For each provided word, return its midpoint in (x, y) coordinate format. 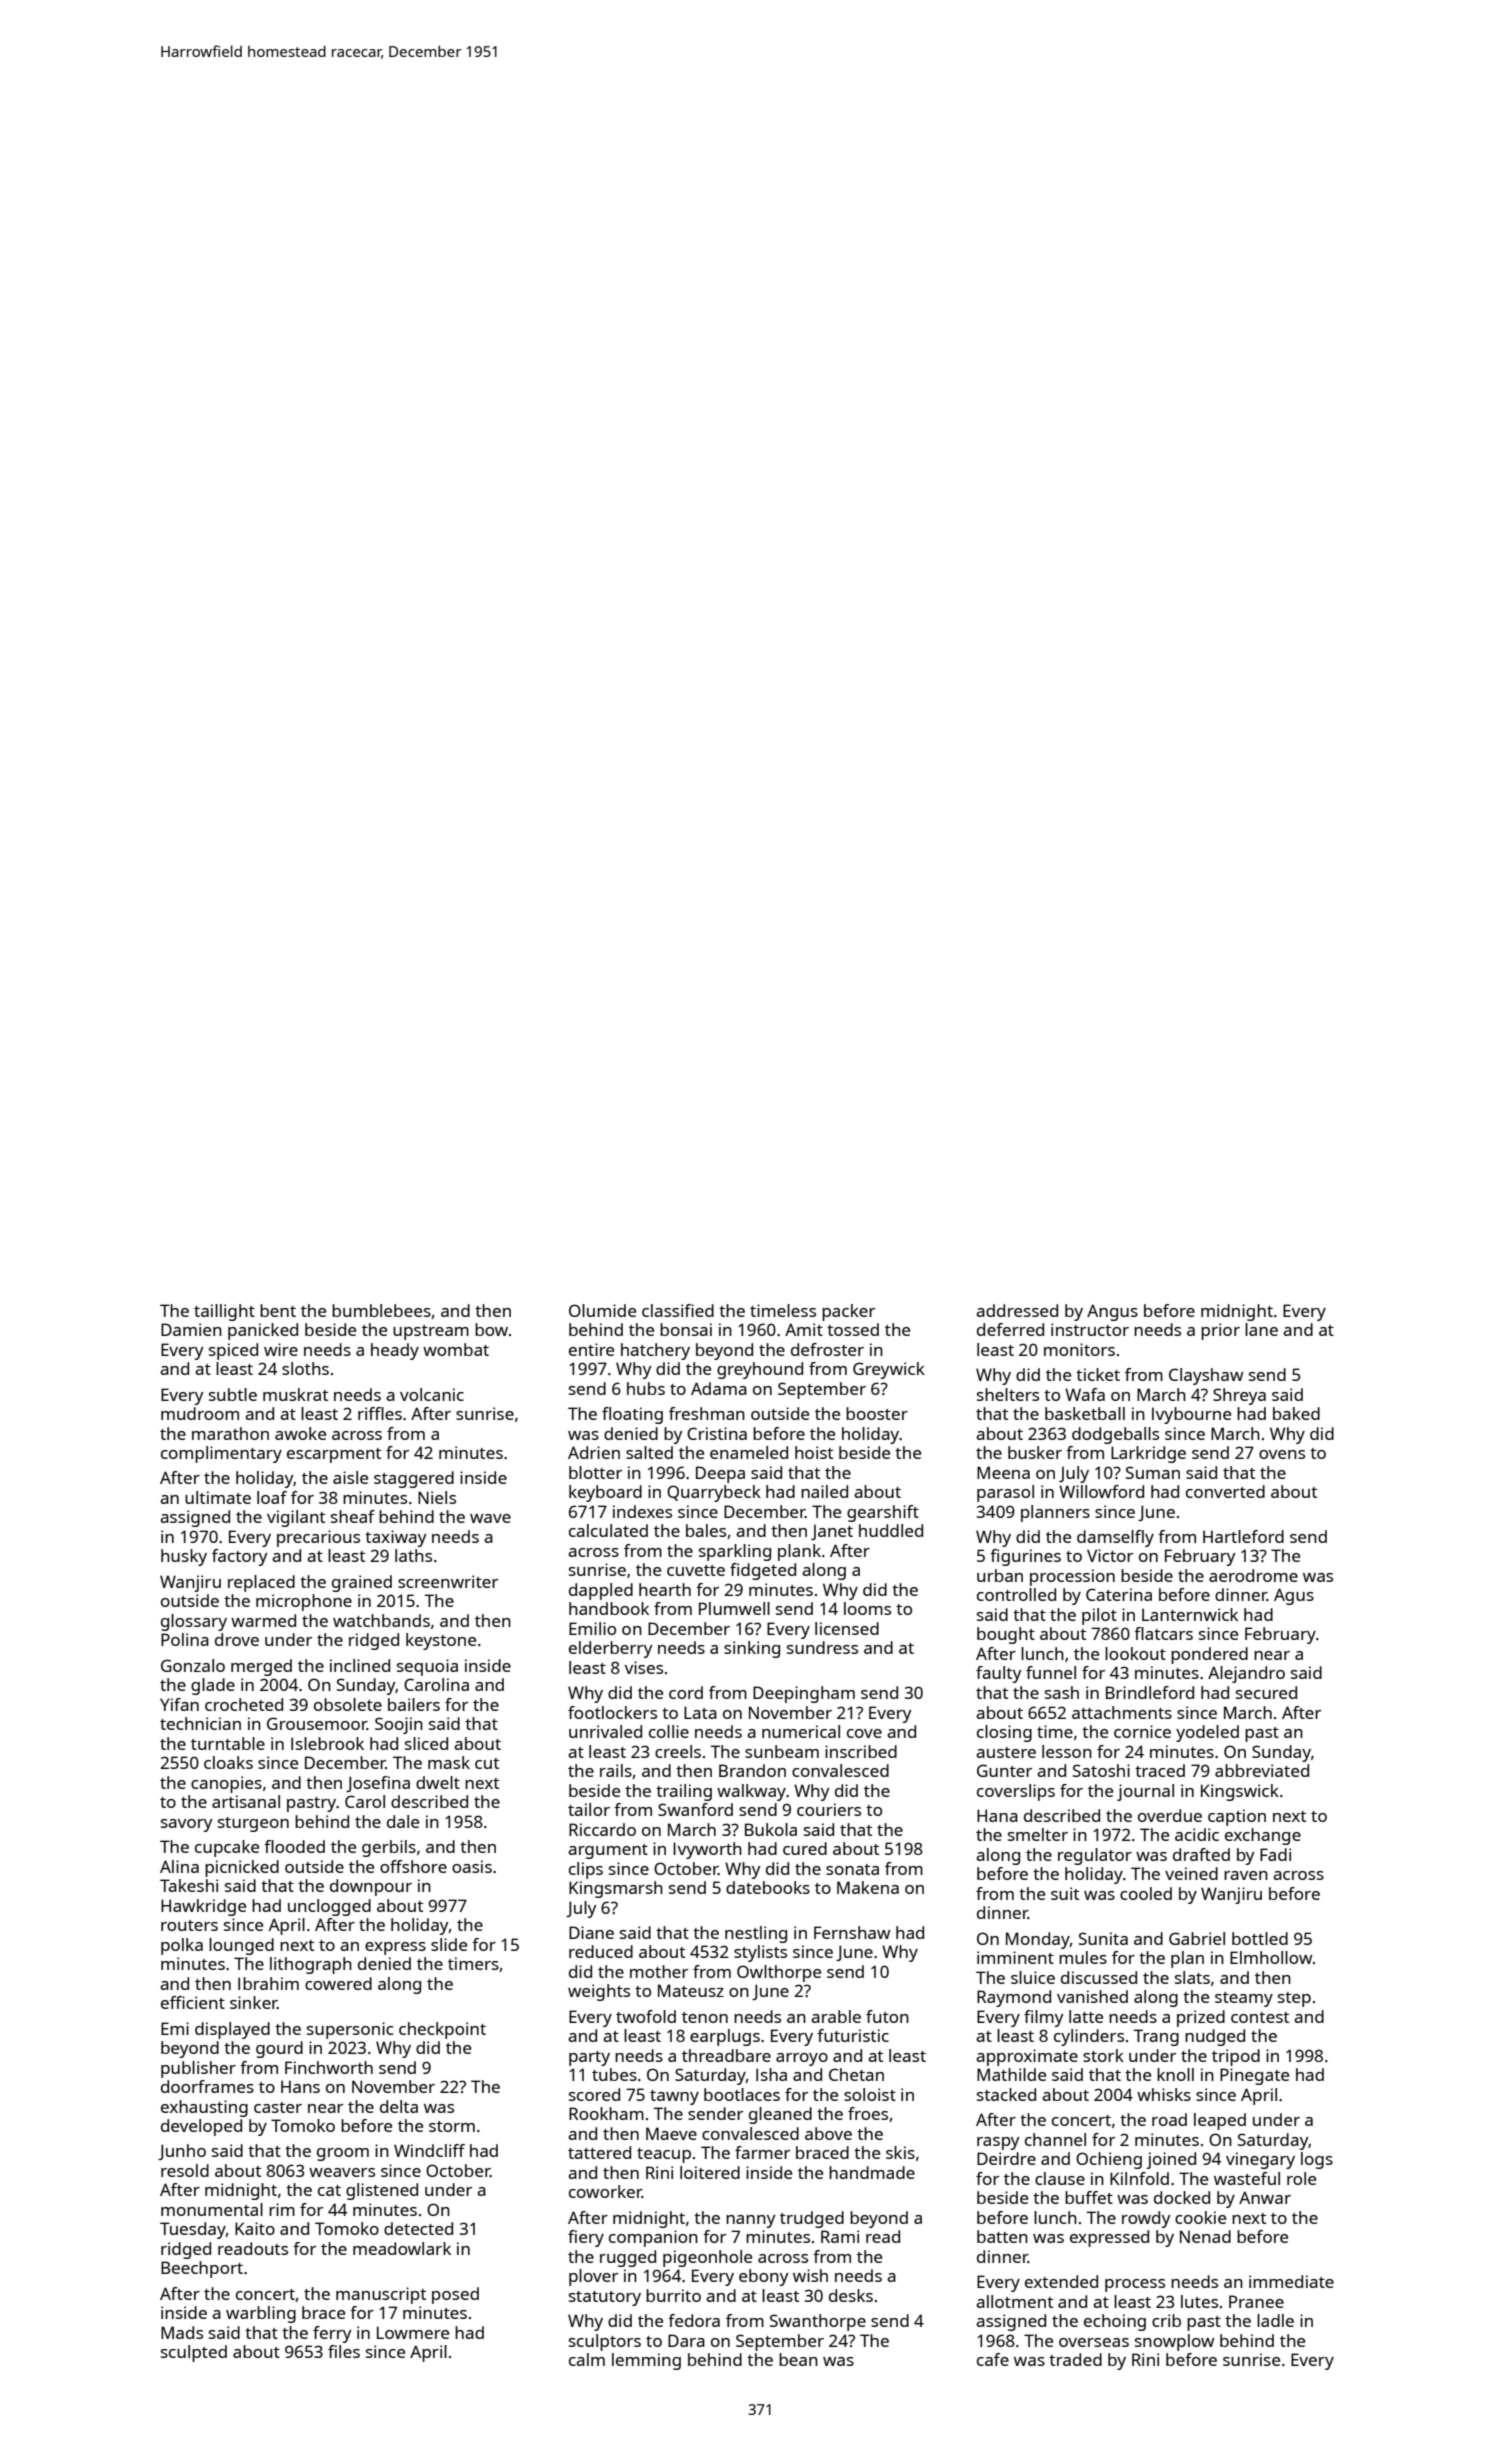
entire (591, 1349)
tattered (599, 2152)
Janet (832, 1532)
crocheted (244, 1704)
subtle (233, 1394)
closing (1004, 1733)
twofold (646, 2016)
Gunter (1004, 1770)
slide (449, 1944)
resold (185, 2170)
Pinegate (1254, 2076)
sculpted (194, 2353)
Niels (437, 1497)
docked (1182, 2197)
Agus (1294, 1596)
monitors (1079, 1349)
